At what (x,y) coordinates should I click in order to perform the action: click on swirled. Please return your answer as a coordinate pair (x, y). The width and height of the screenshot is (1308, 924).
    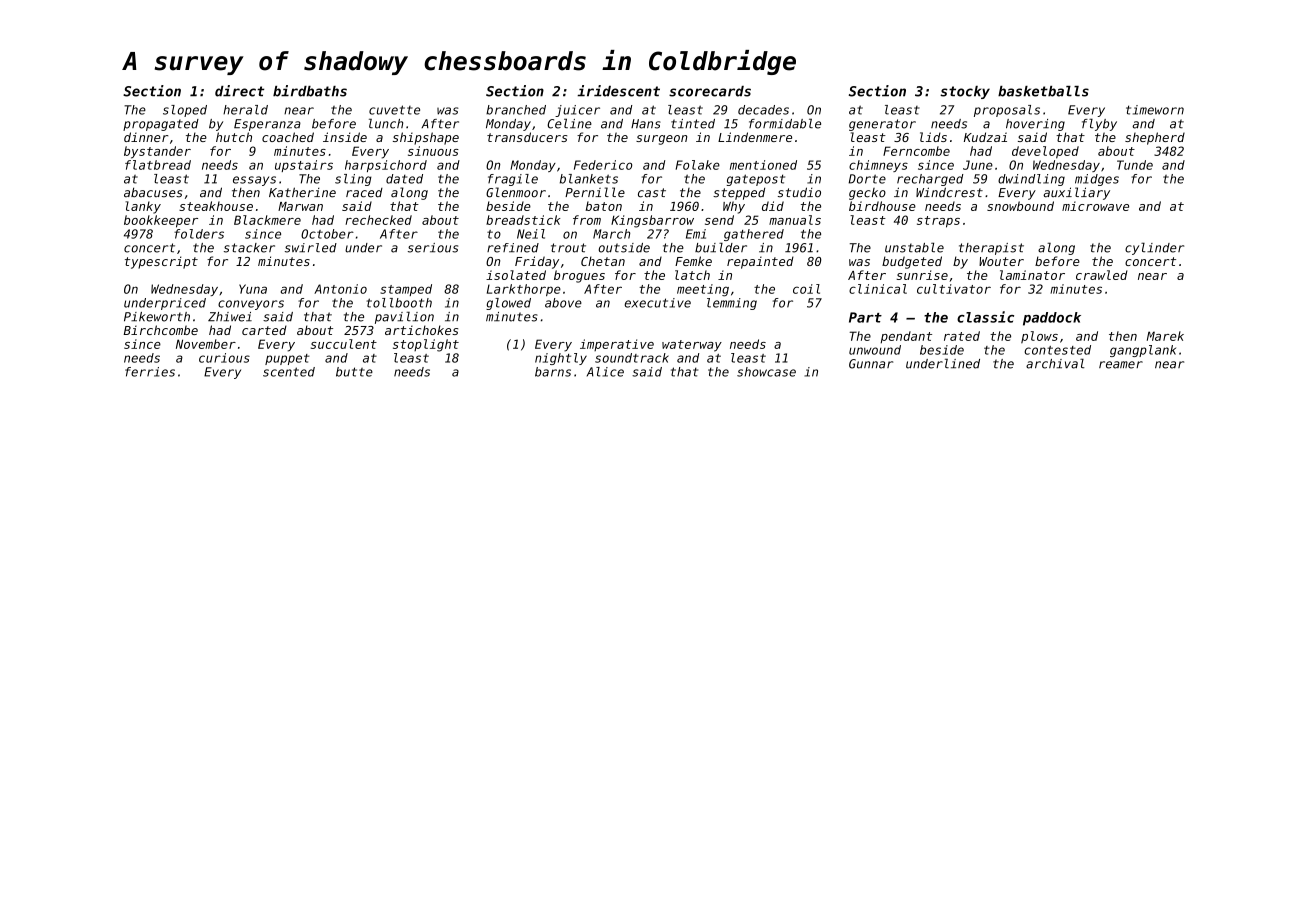
    Looking at the image, I should click on (311, 248).
